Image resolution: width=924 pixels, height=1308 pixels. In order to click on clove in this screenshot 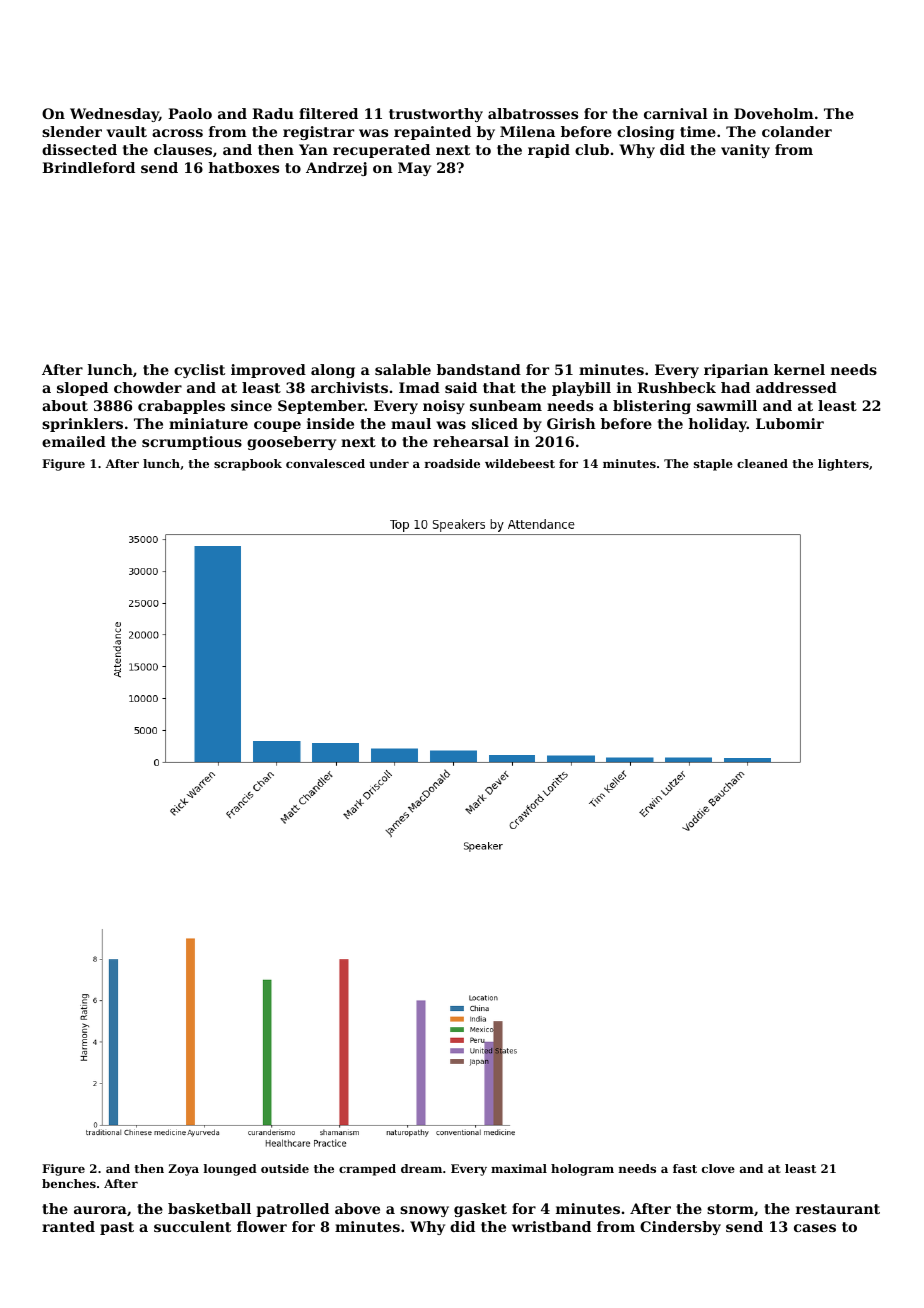, I will do `click(718, 1168)`.
